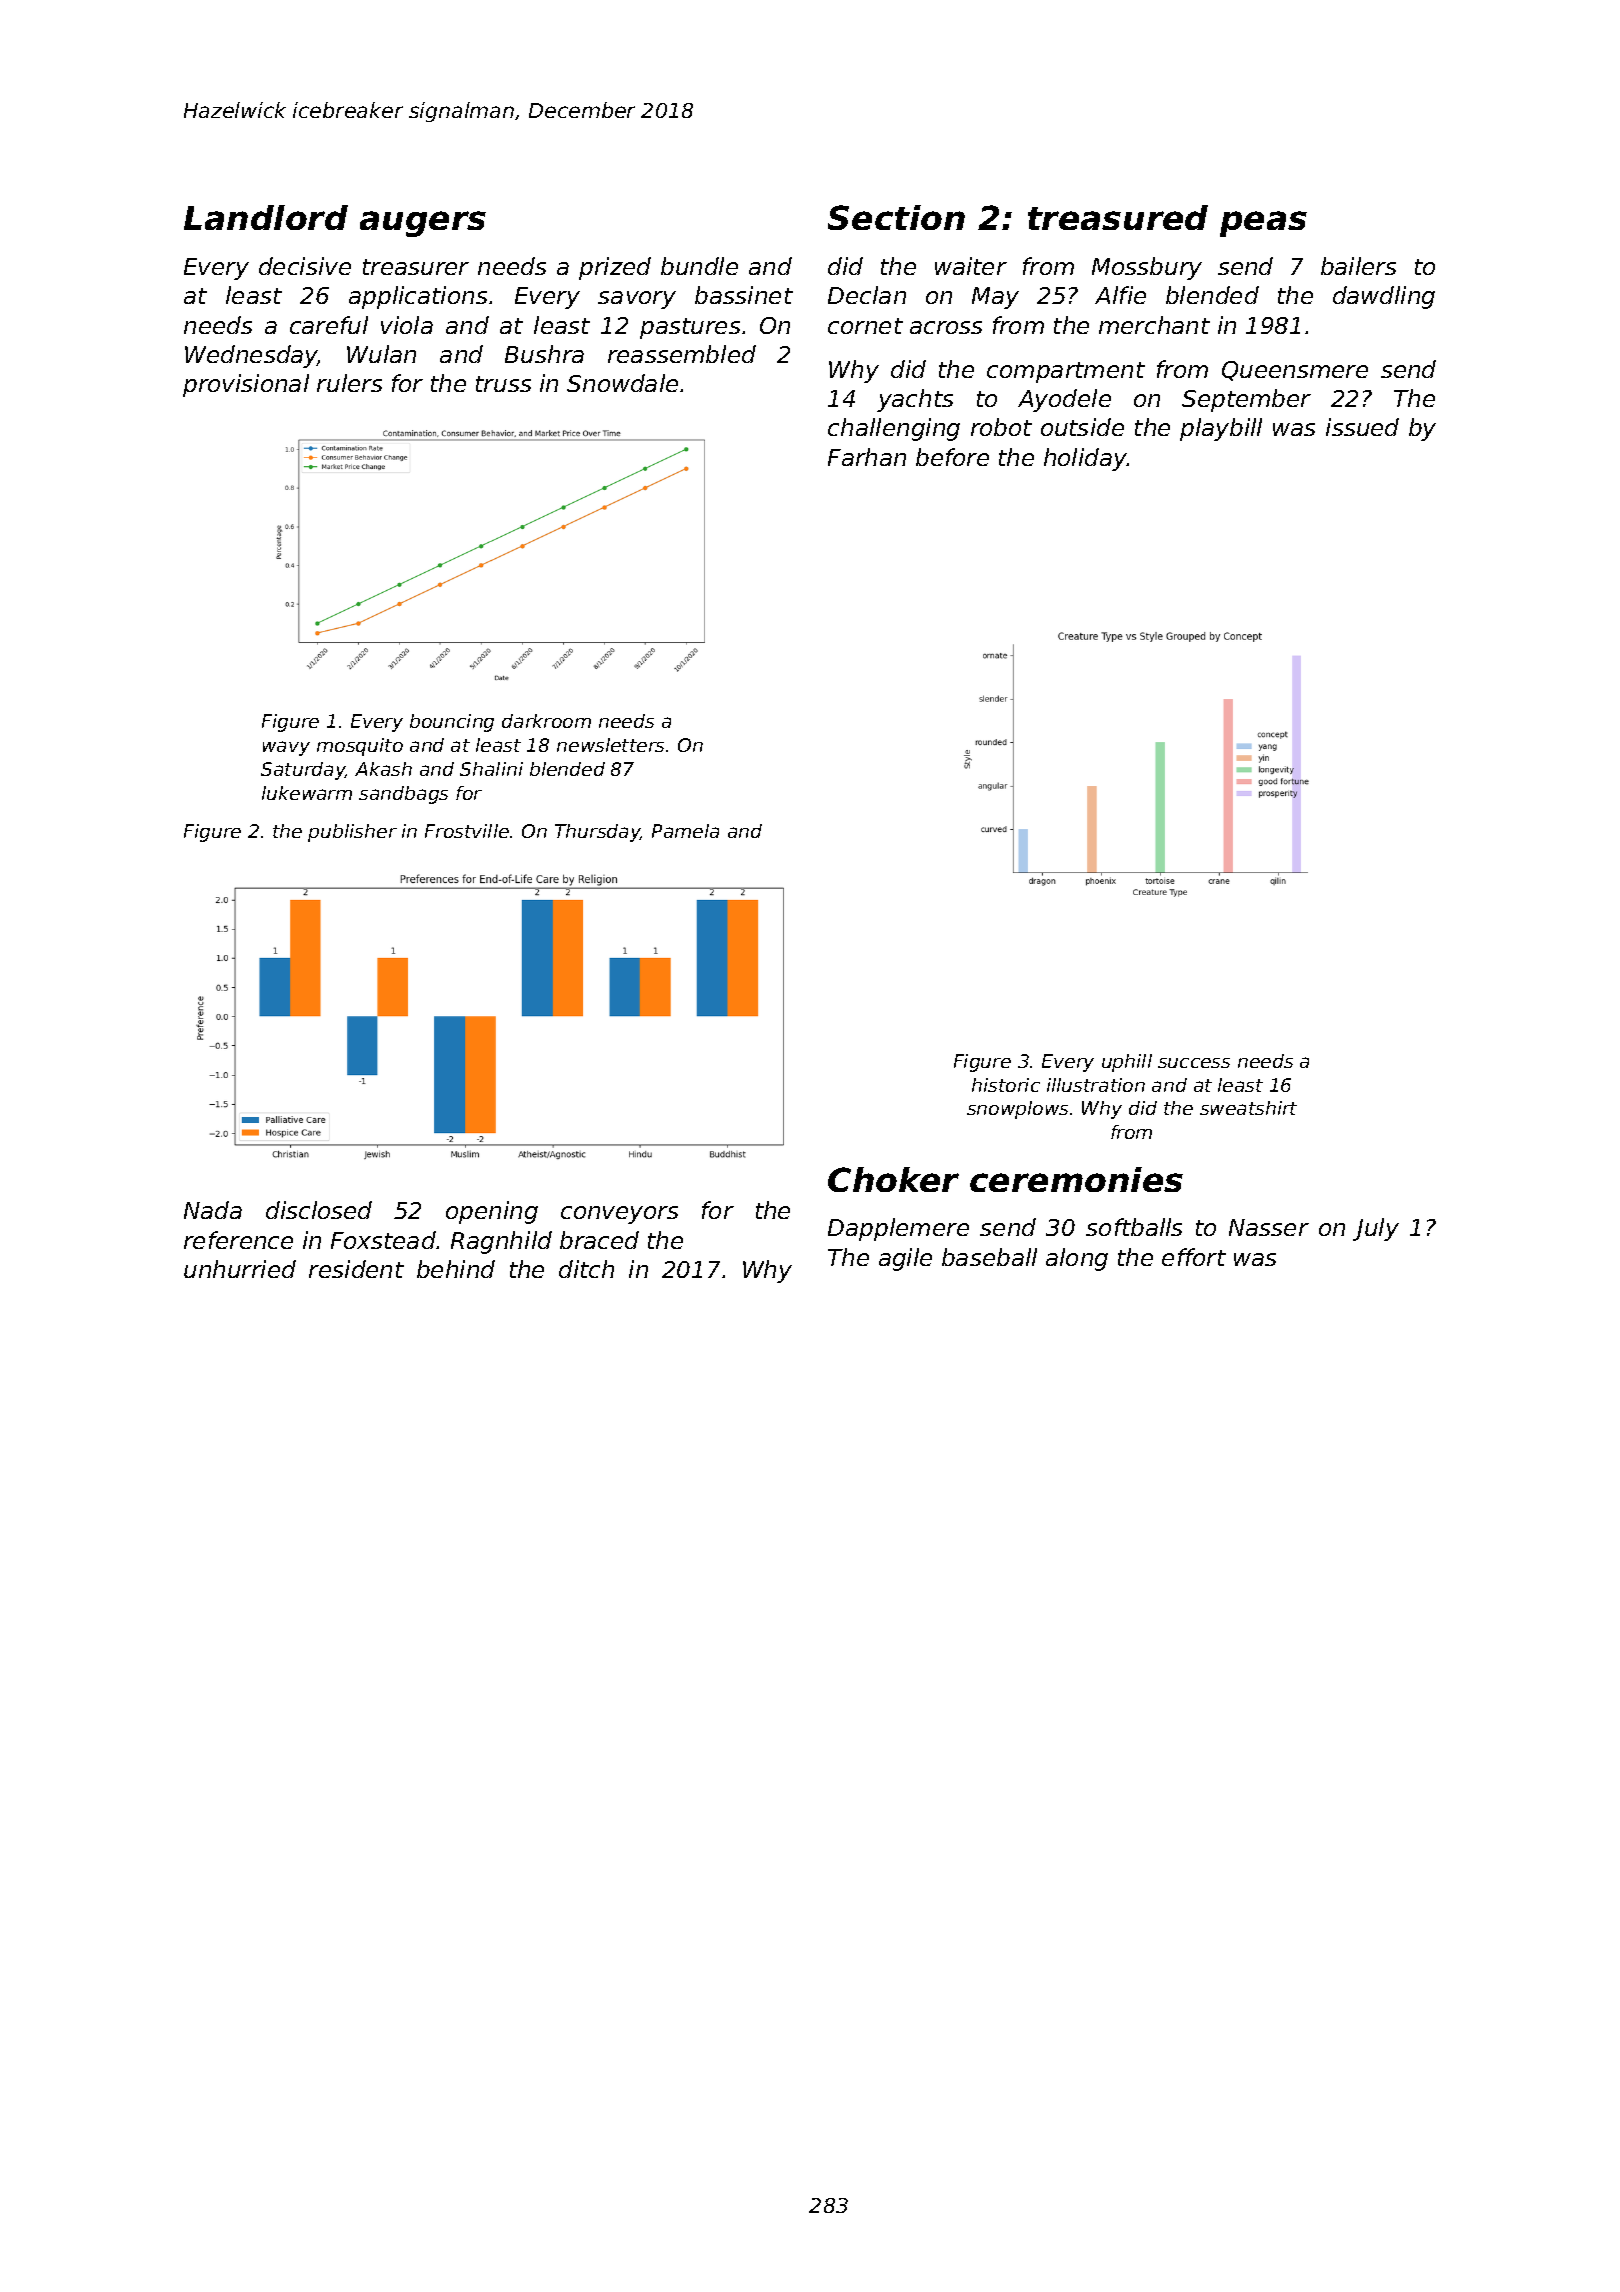 Image resolution: width=1620 pixels, height=2292 pixels. What do you see at coordinates (1362, 427) in the image?
I see `issued` at bounding box center [1362, 427].
